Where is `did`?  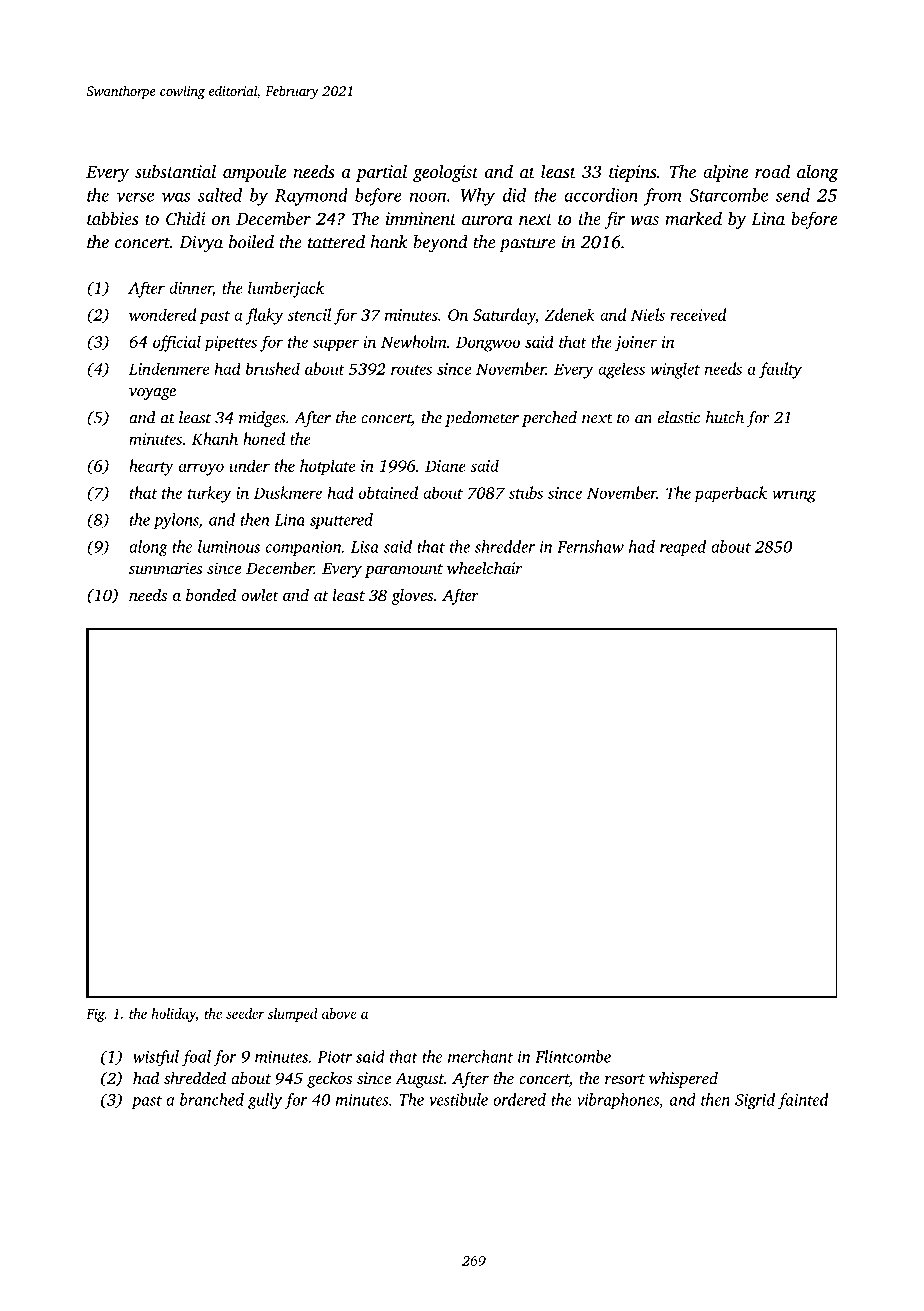
did is located at coordinates (514, 195).
